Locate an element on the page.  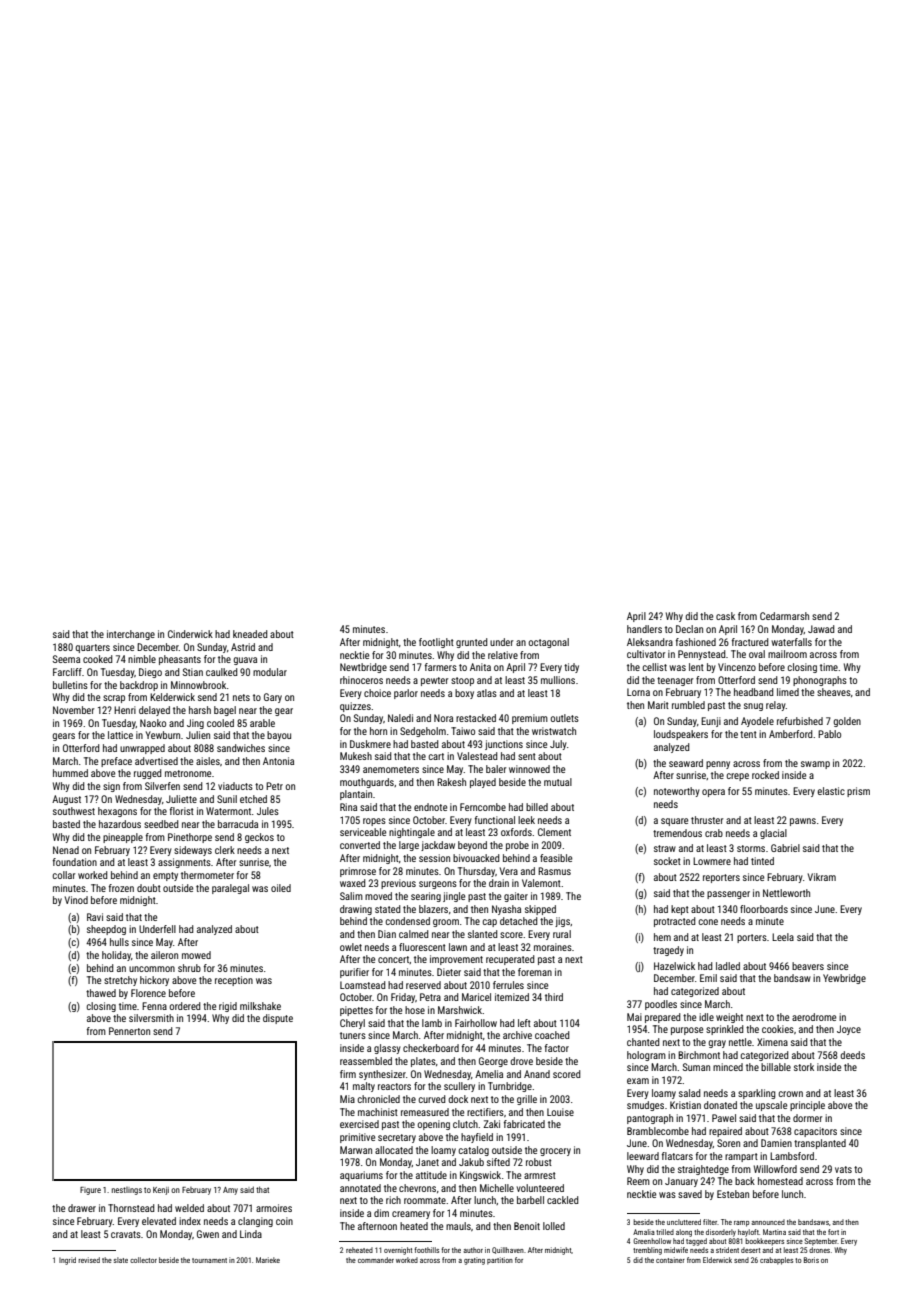
handlers is located at coordinates (644, 629).
